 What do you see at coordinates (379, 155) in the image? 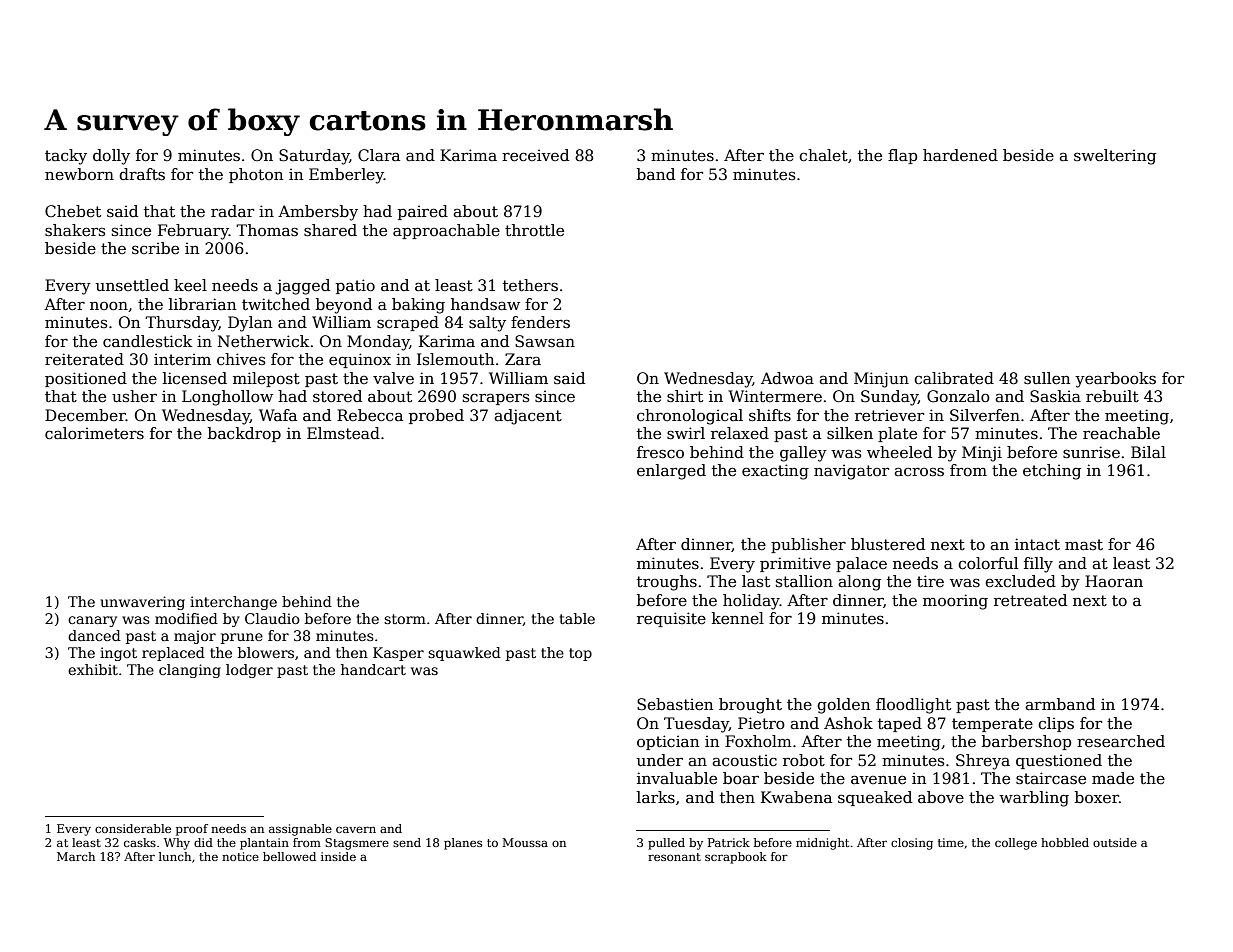
I see `Clara` at bounding box center [379, 155].
